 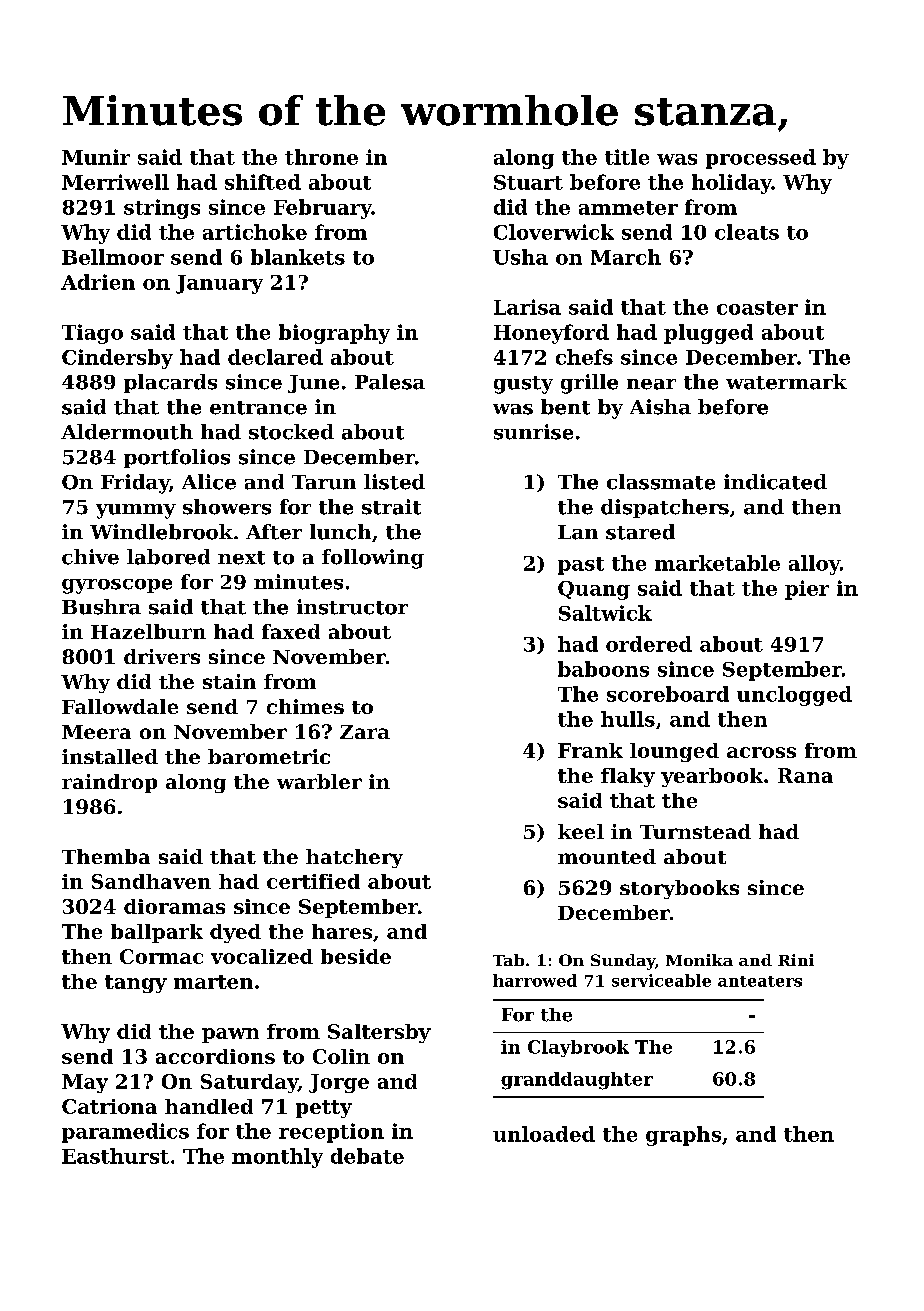 What do you see at coordinates (168, 557) in the image?
I see `labored` at bounding box center [168, 557].
